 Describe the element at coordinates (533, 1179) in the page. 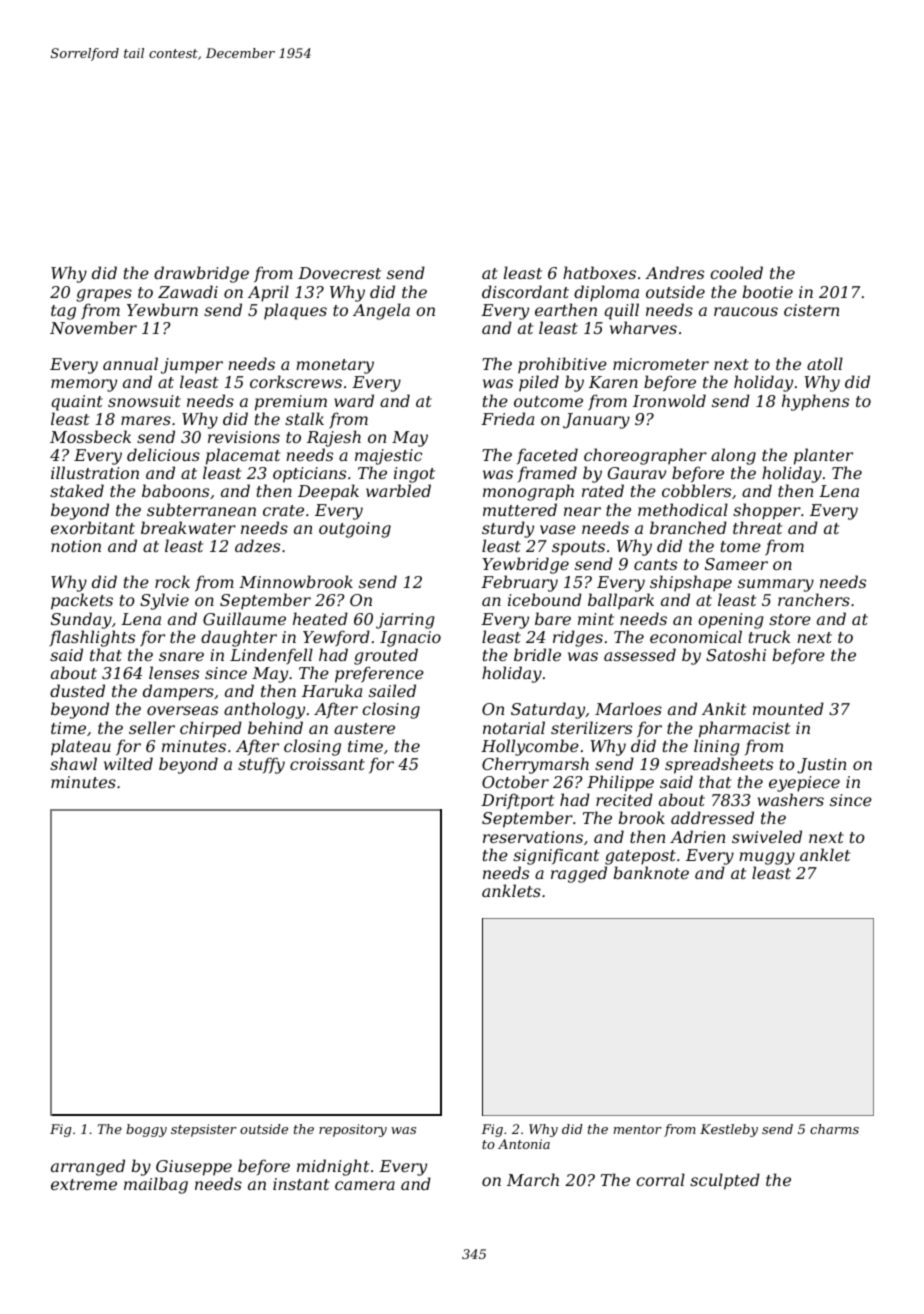

I see `March` at that location.
